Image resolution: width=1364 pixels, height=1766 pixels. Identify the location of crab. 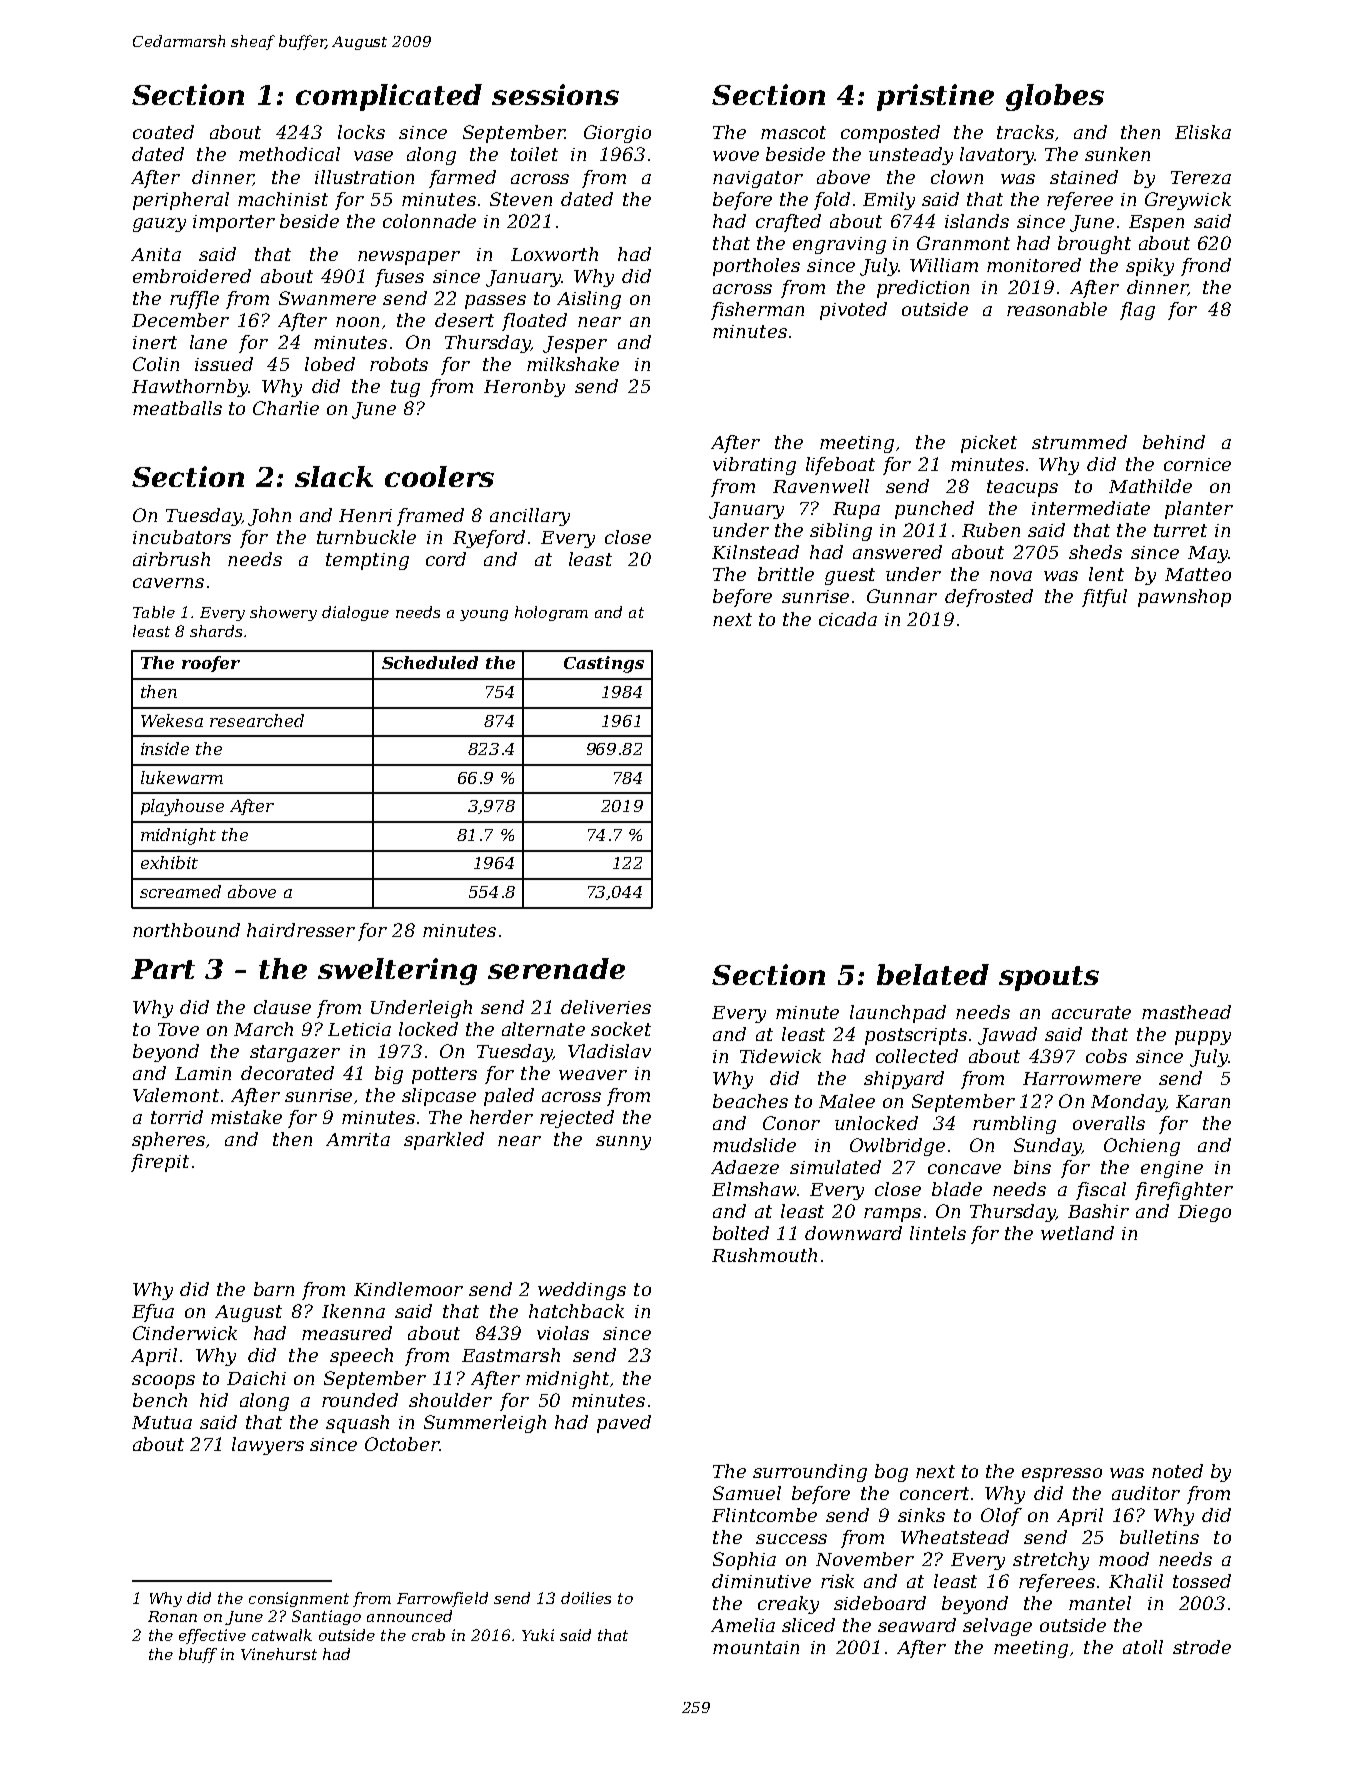
(428, 1635).
